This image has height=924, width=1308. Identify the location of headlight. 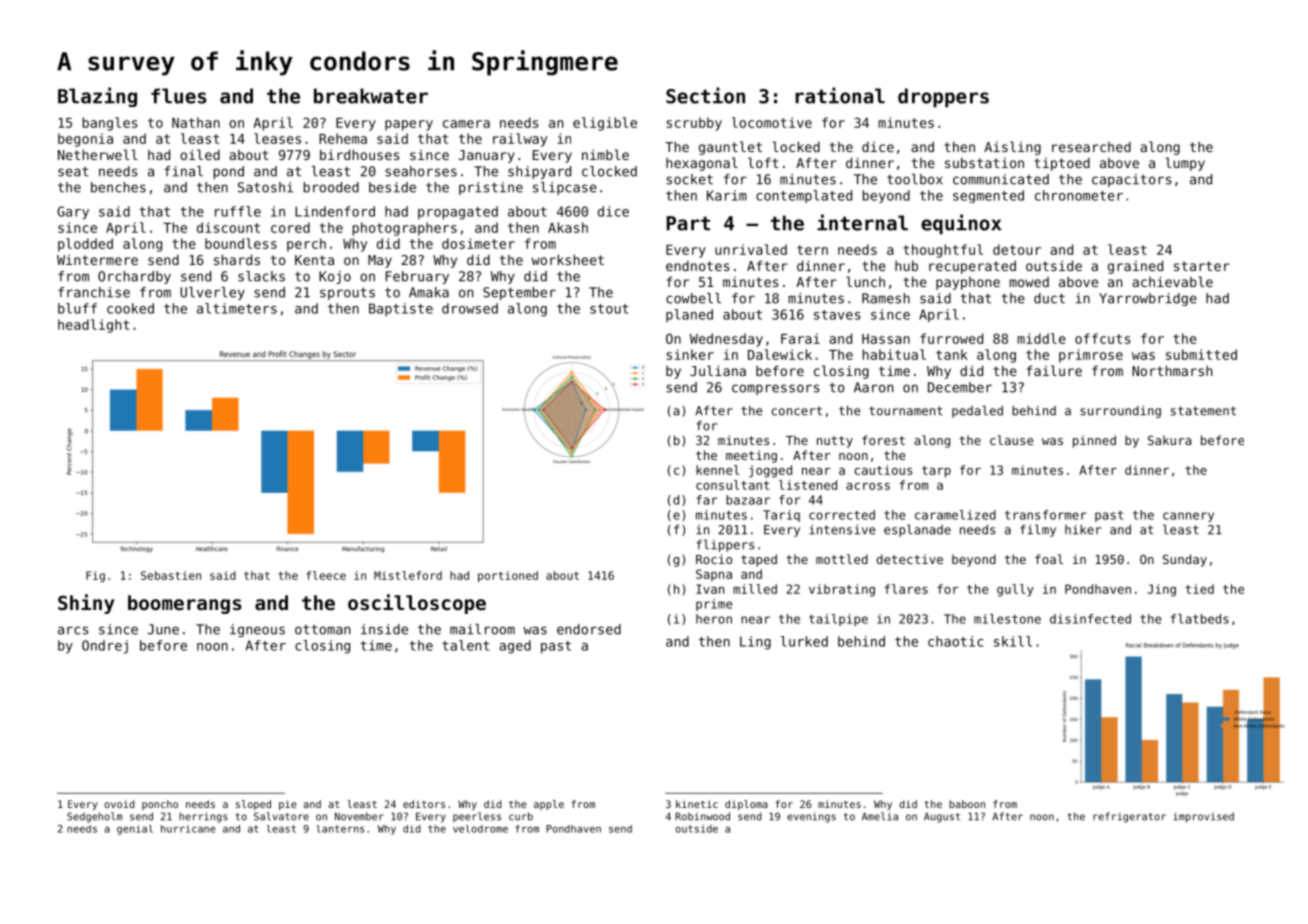
(94, 326).
